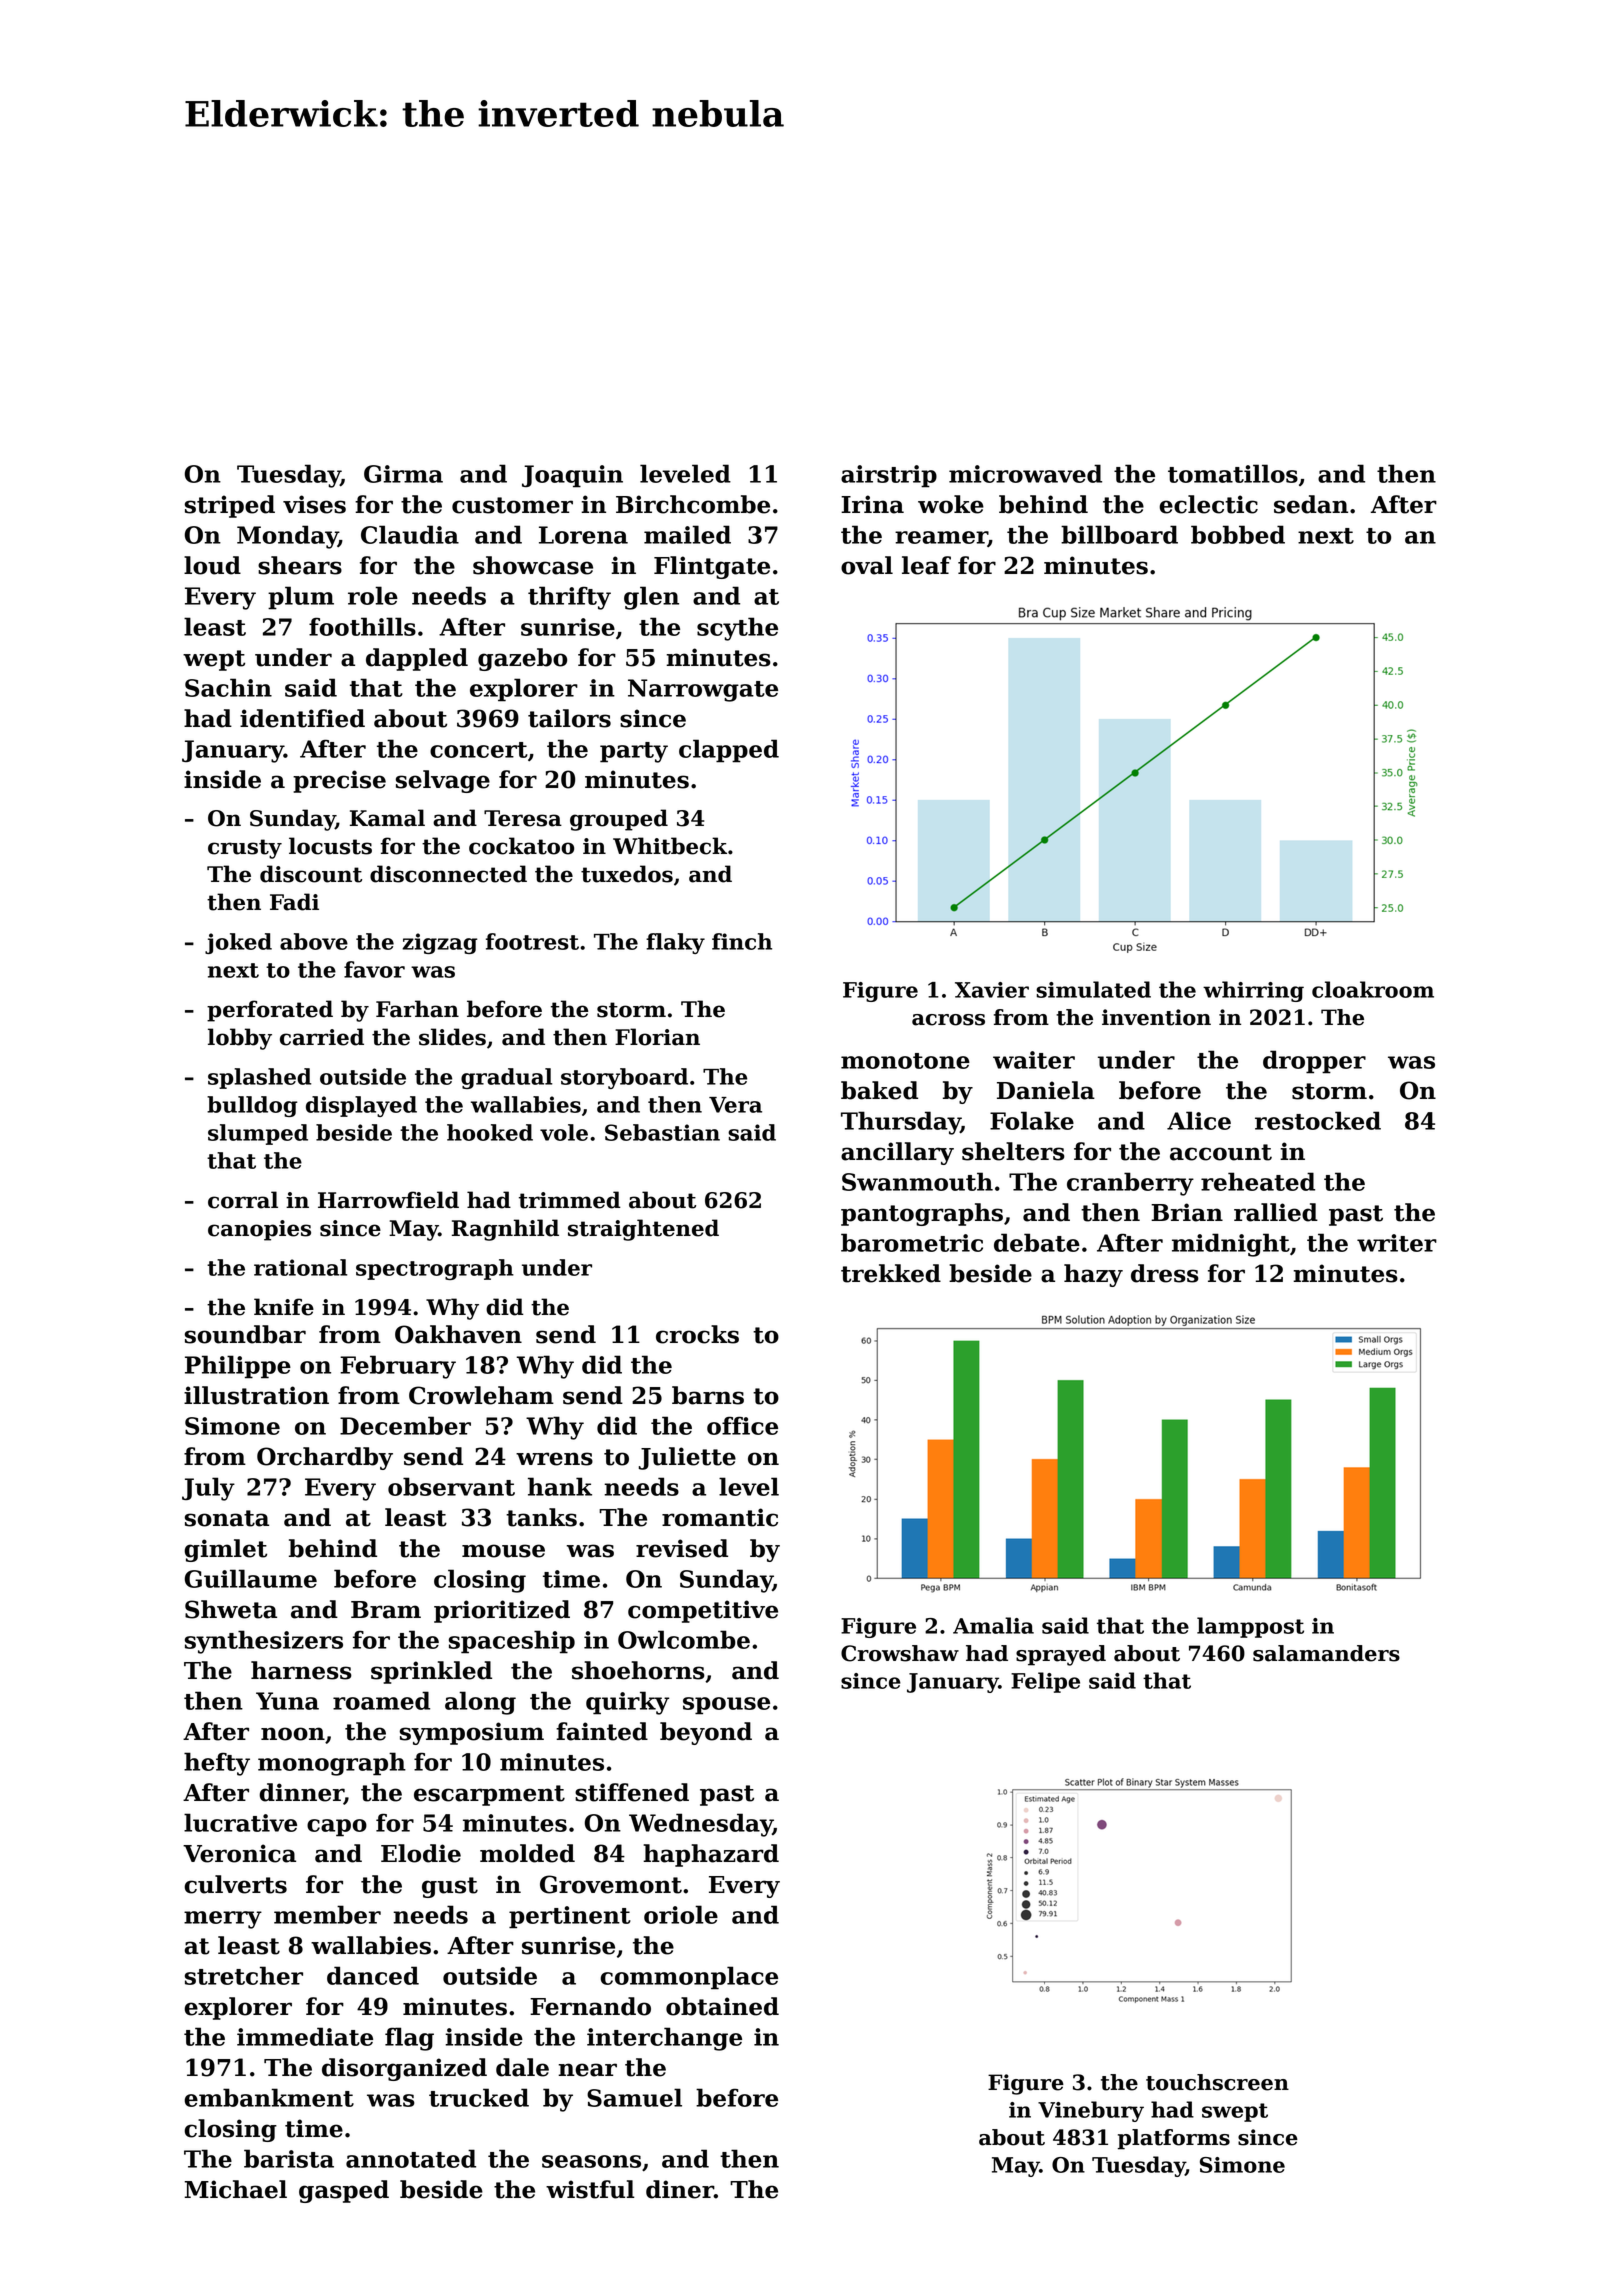 The height and width of the screenshot is (2292, 1620). What do you see at coordinates (1093, 989) in the screenshot?
I see `simulated` at bounding box center [1093, 989].
